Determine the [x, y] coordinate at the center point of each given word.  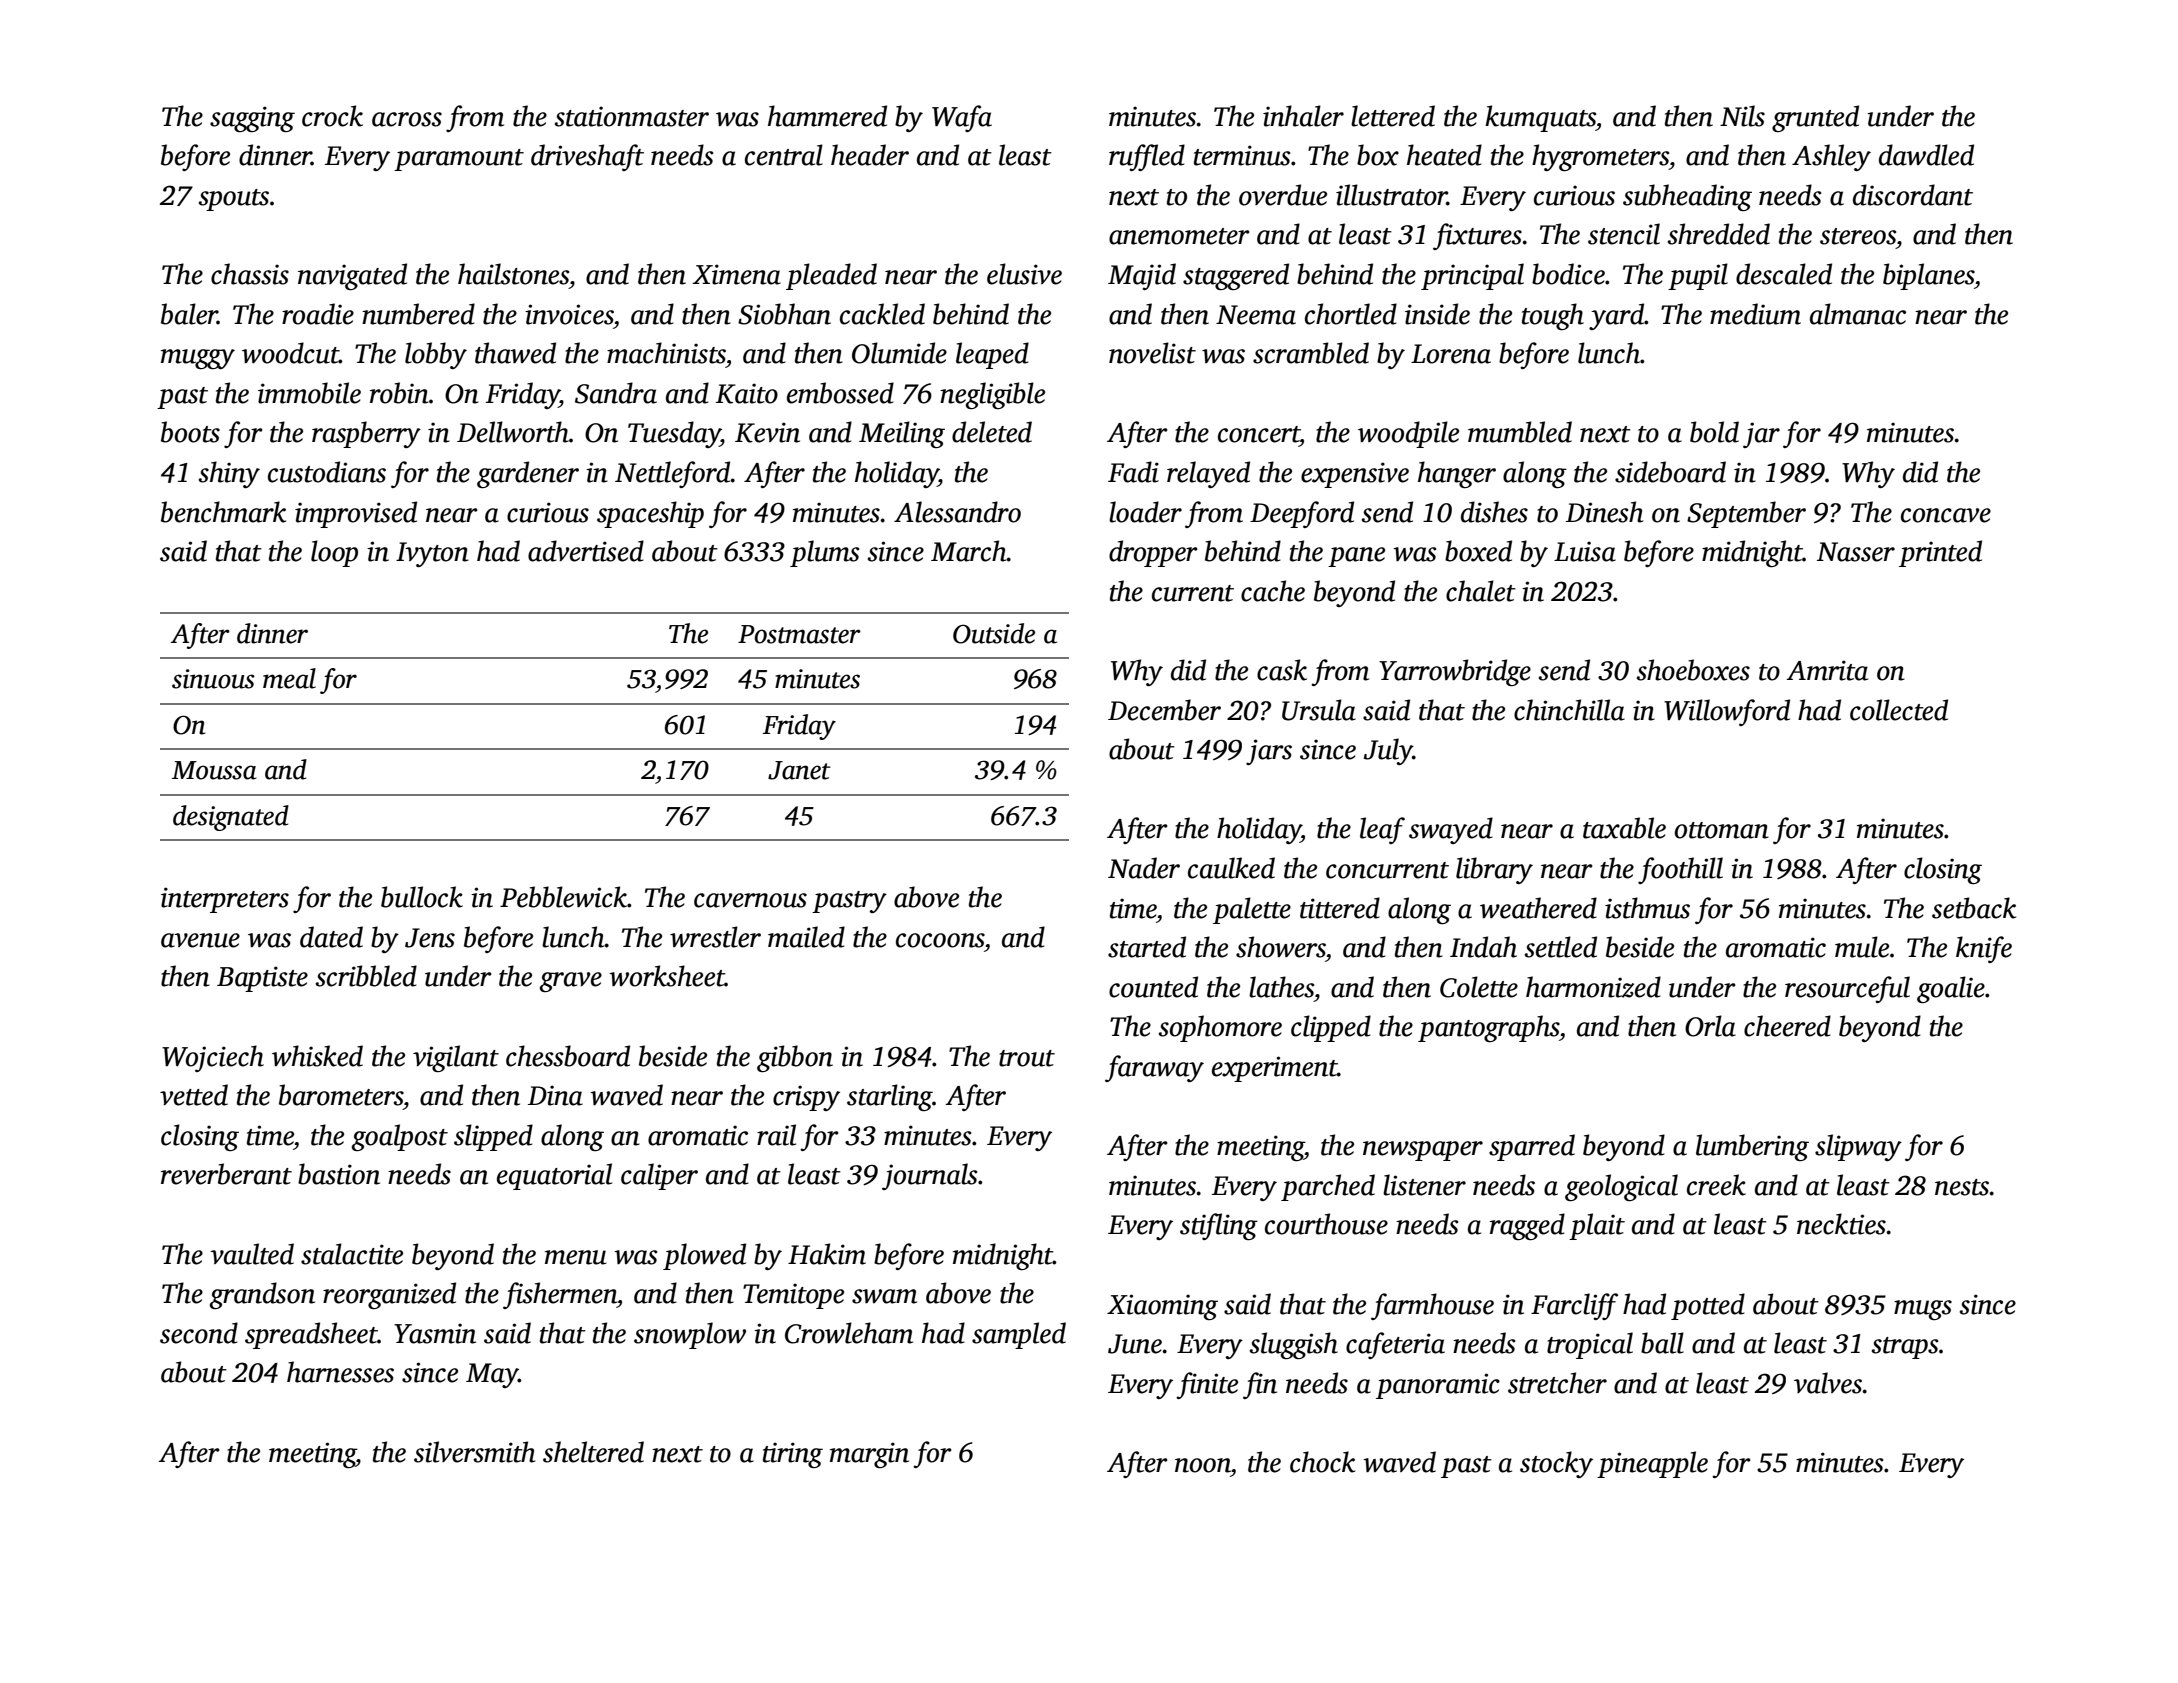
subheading [1687, 197]
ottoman [1722, 830]
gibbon [795, 1058]
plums [824, 553]
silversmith [474, 1452]
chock [1322, 1462]
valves [1828, 1383]
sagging [252, 119]
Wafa [962, 118]
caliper [659, 1176]
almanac [1858, 314]
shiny [229, 474]
